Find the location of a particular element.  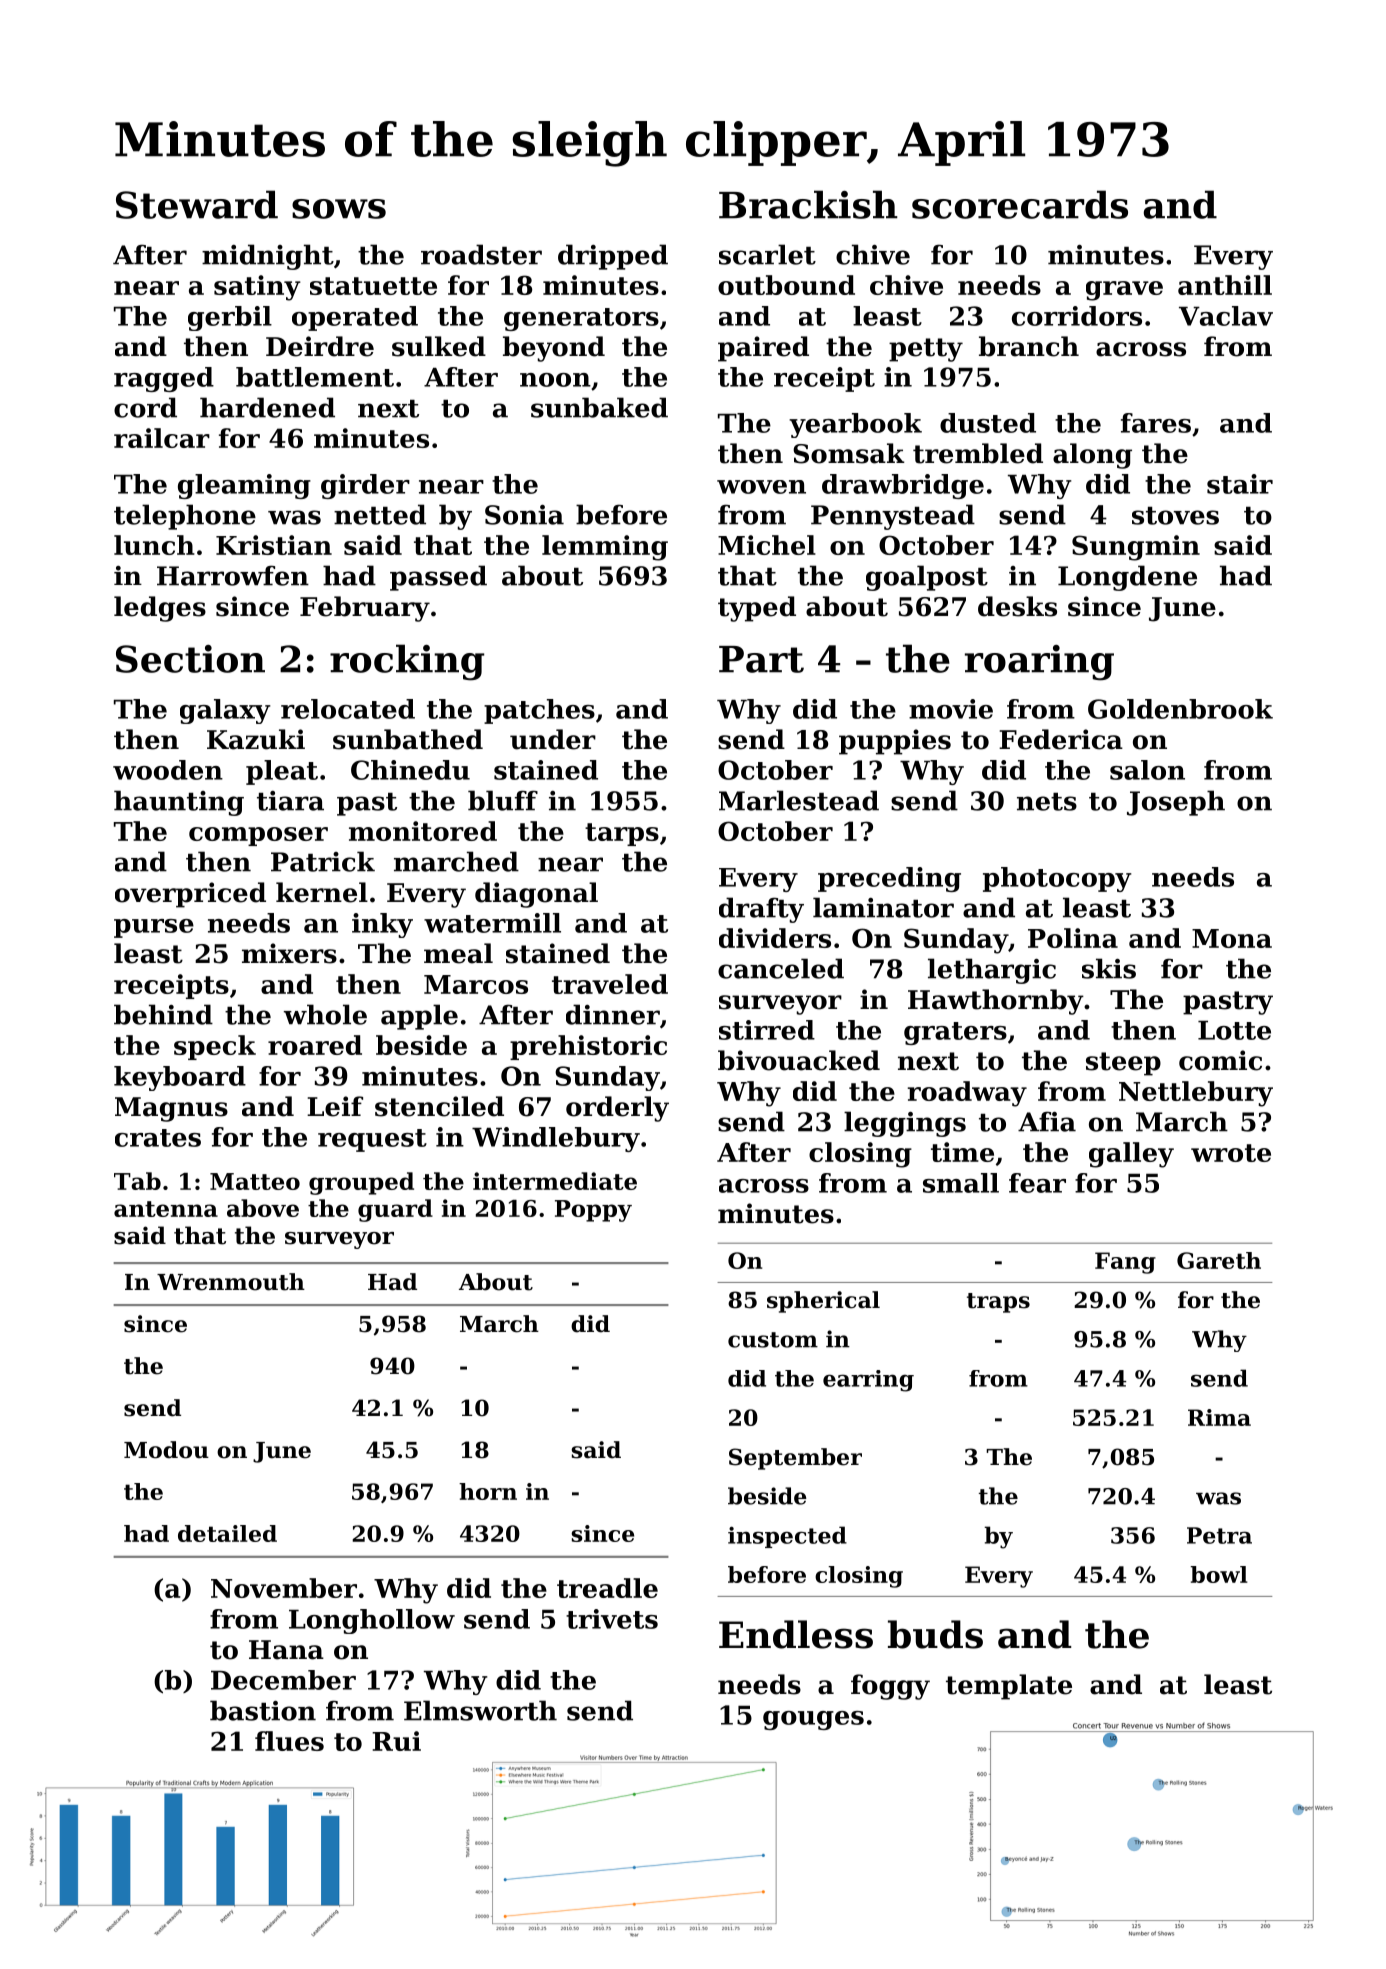

detailed is located at coordinates (227, 1533).
